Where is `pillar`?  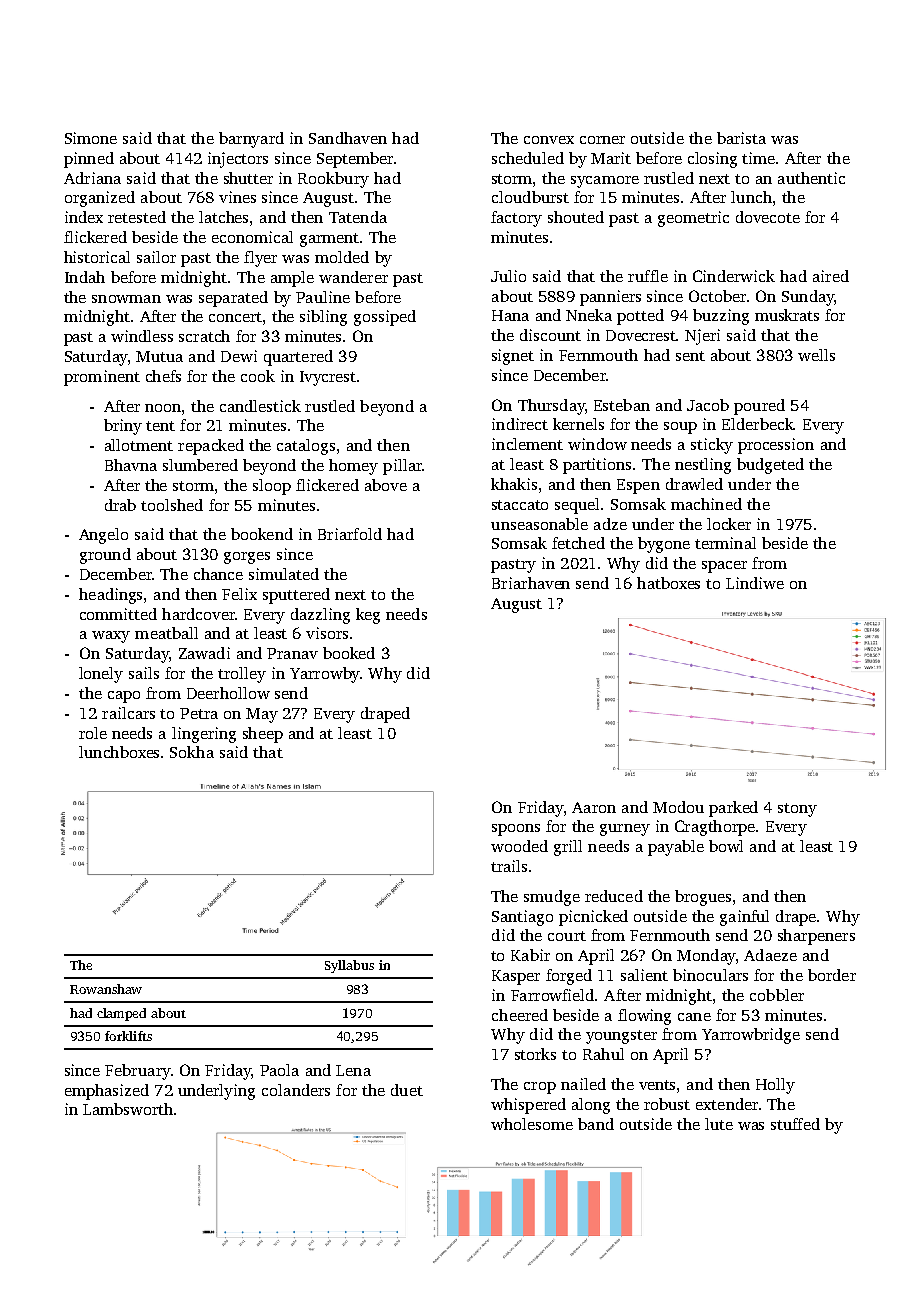 pillar is located at coordinates (402, 467).
